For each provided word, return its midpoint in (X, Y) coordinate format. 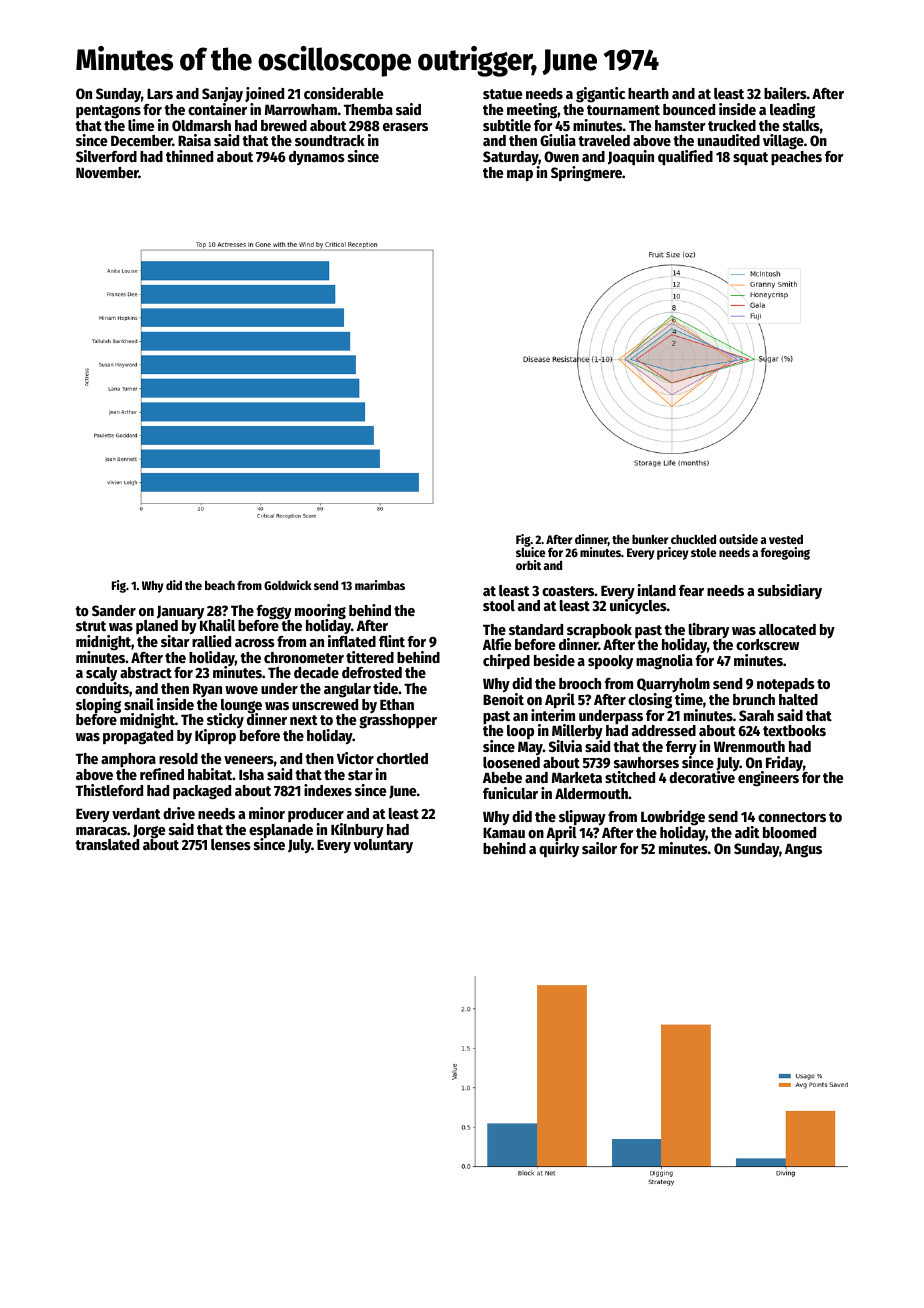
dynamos (317, 158)
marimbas (380, 585)
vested (786, 539)
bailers (785, 93)
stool (499, 605)
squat (750, 158)
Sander (114, 610)
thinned (189, 156)
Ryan (207, 690)
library (709, 630)
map (520, 176)
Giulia (558, 140)
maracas (101, 831)
